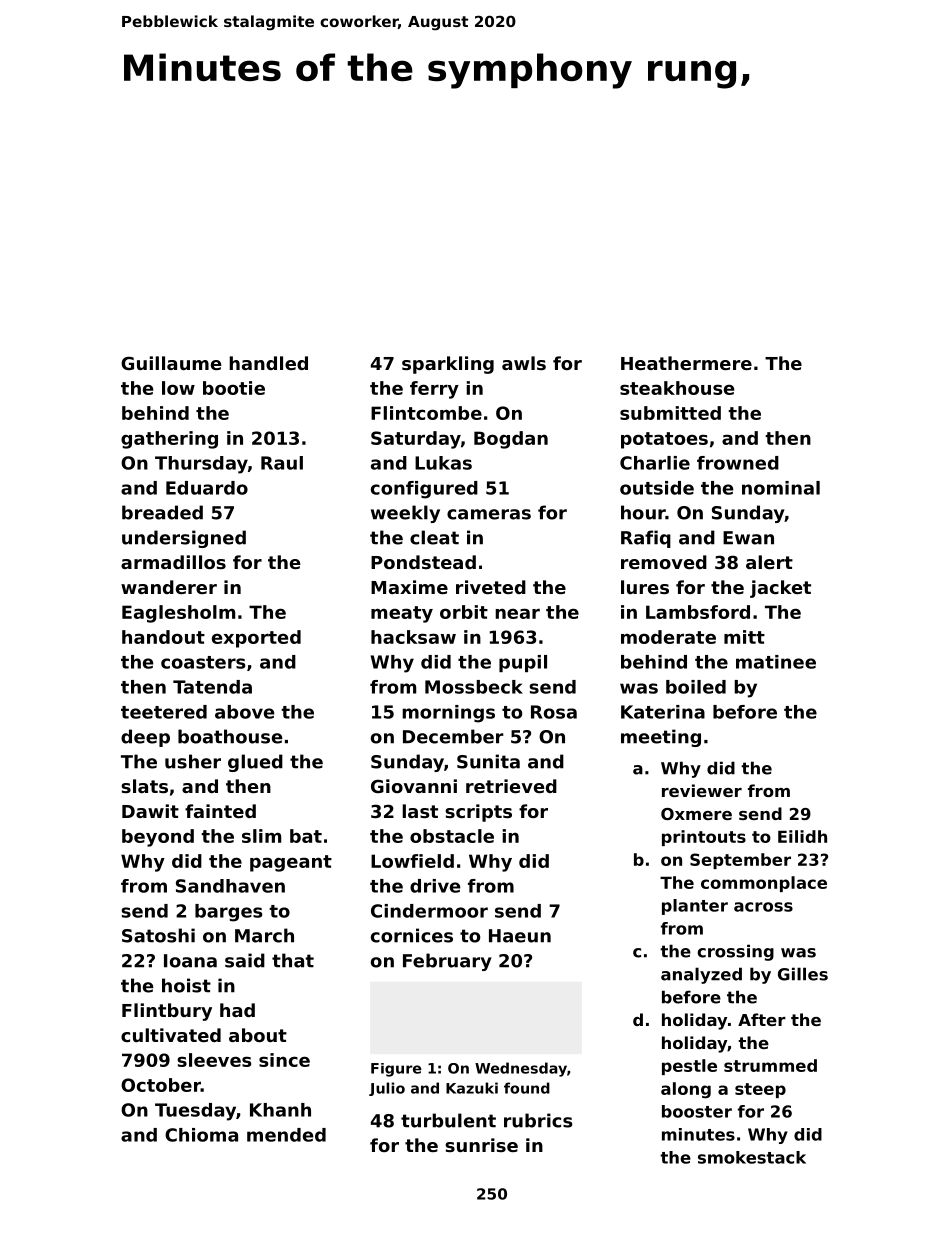  I want to click on Satoshi, so click(158, 935).
